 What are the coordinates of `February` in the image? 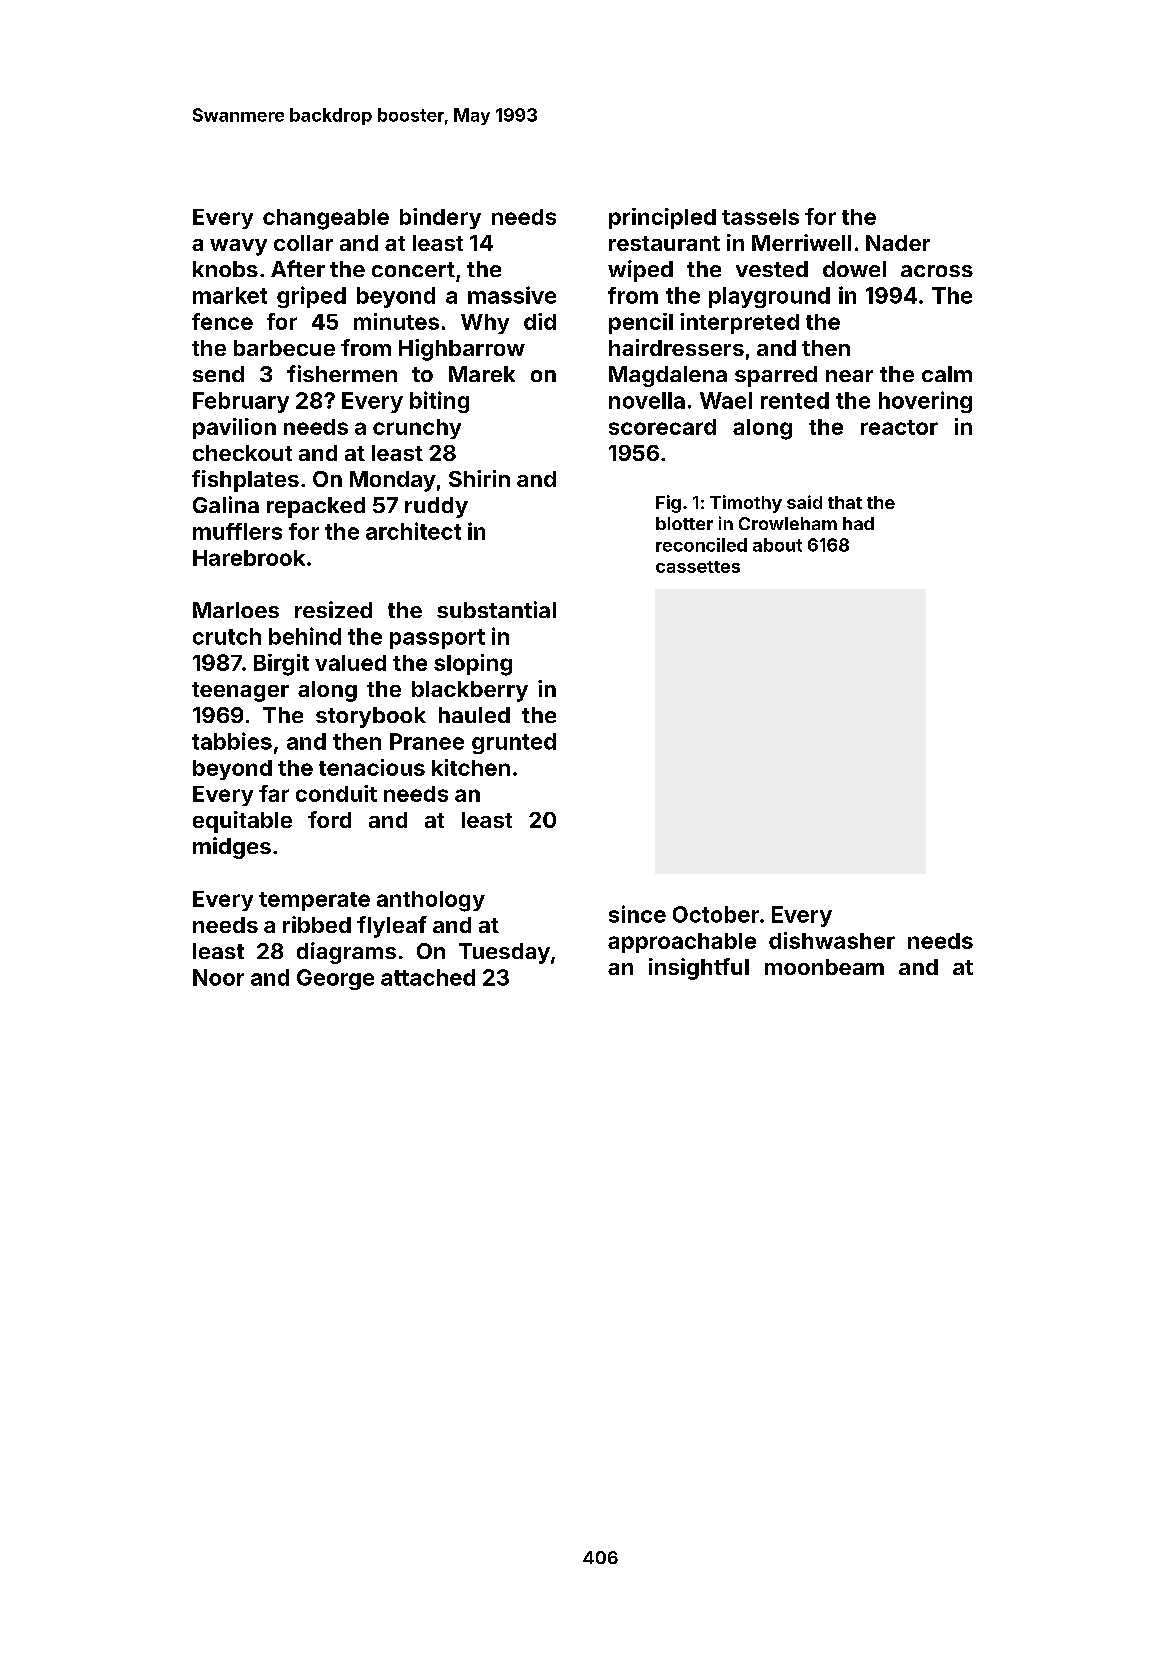 It's located at (241, 402).
